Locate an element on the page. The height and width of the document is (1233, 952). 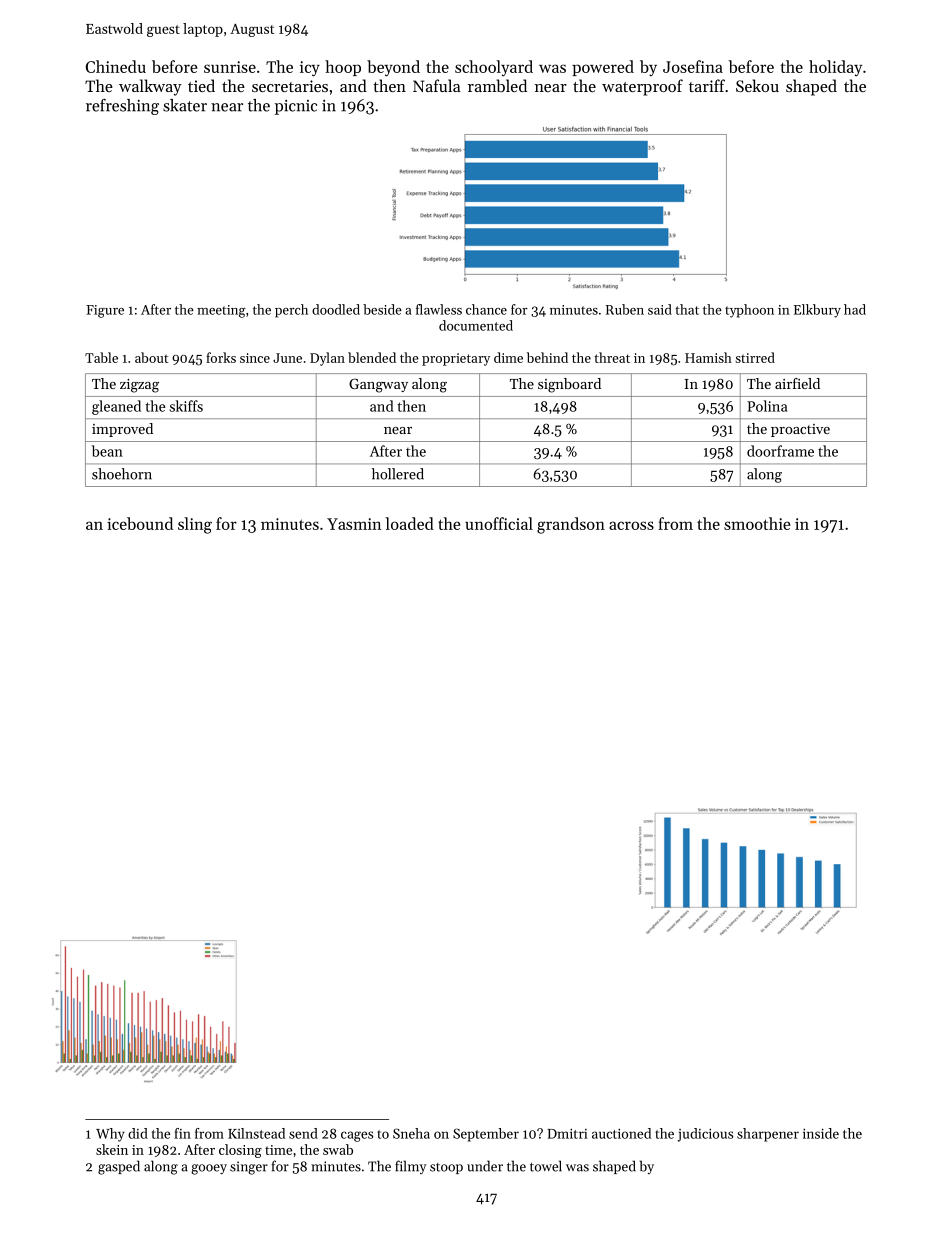
beyond is located at coordinates (393, 68).
